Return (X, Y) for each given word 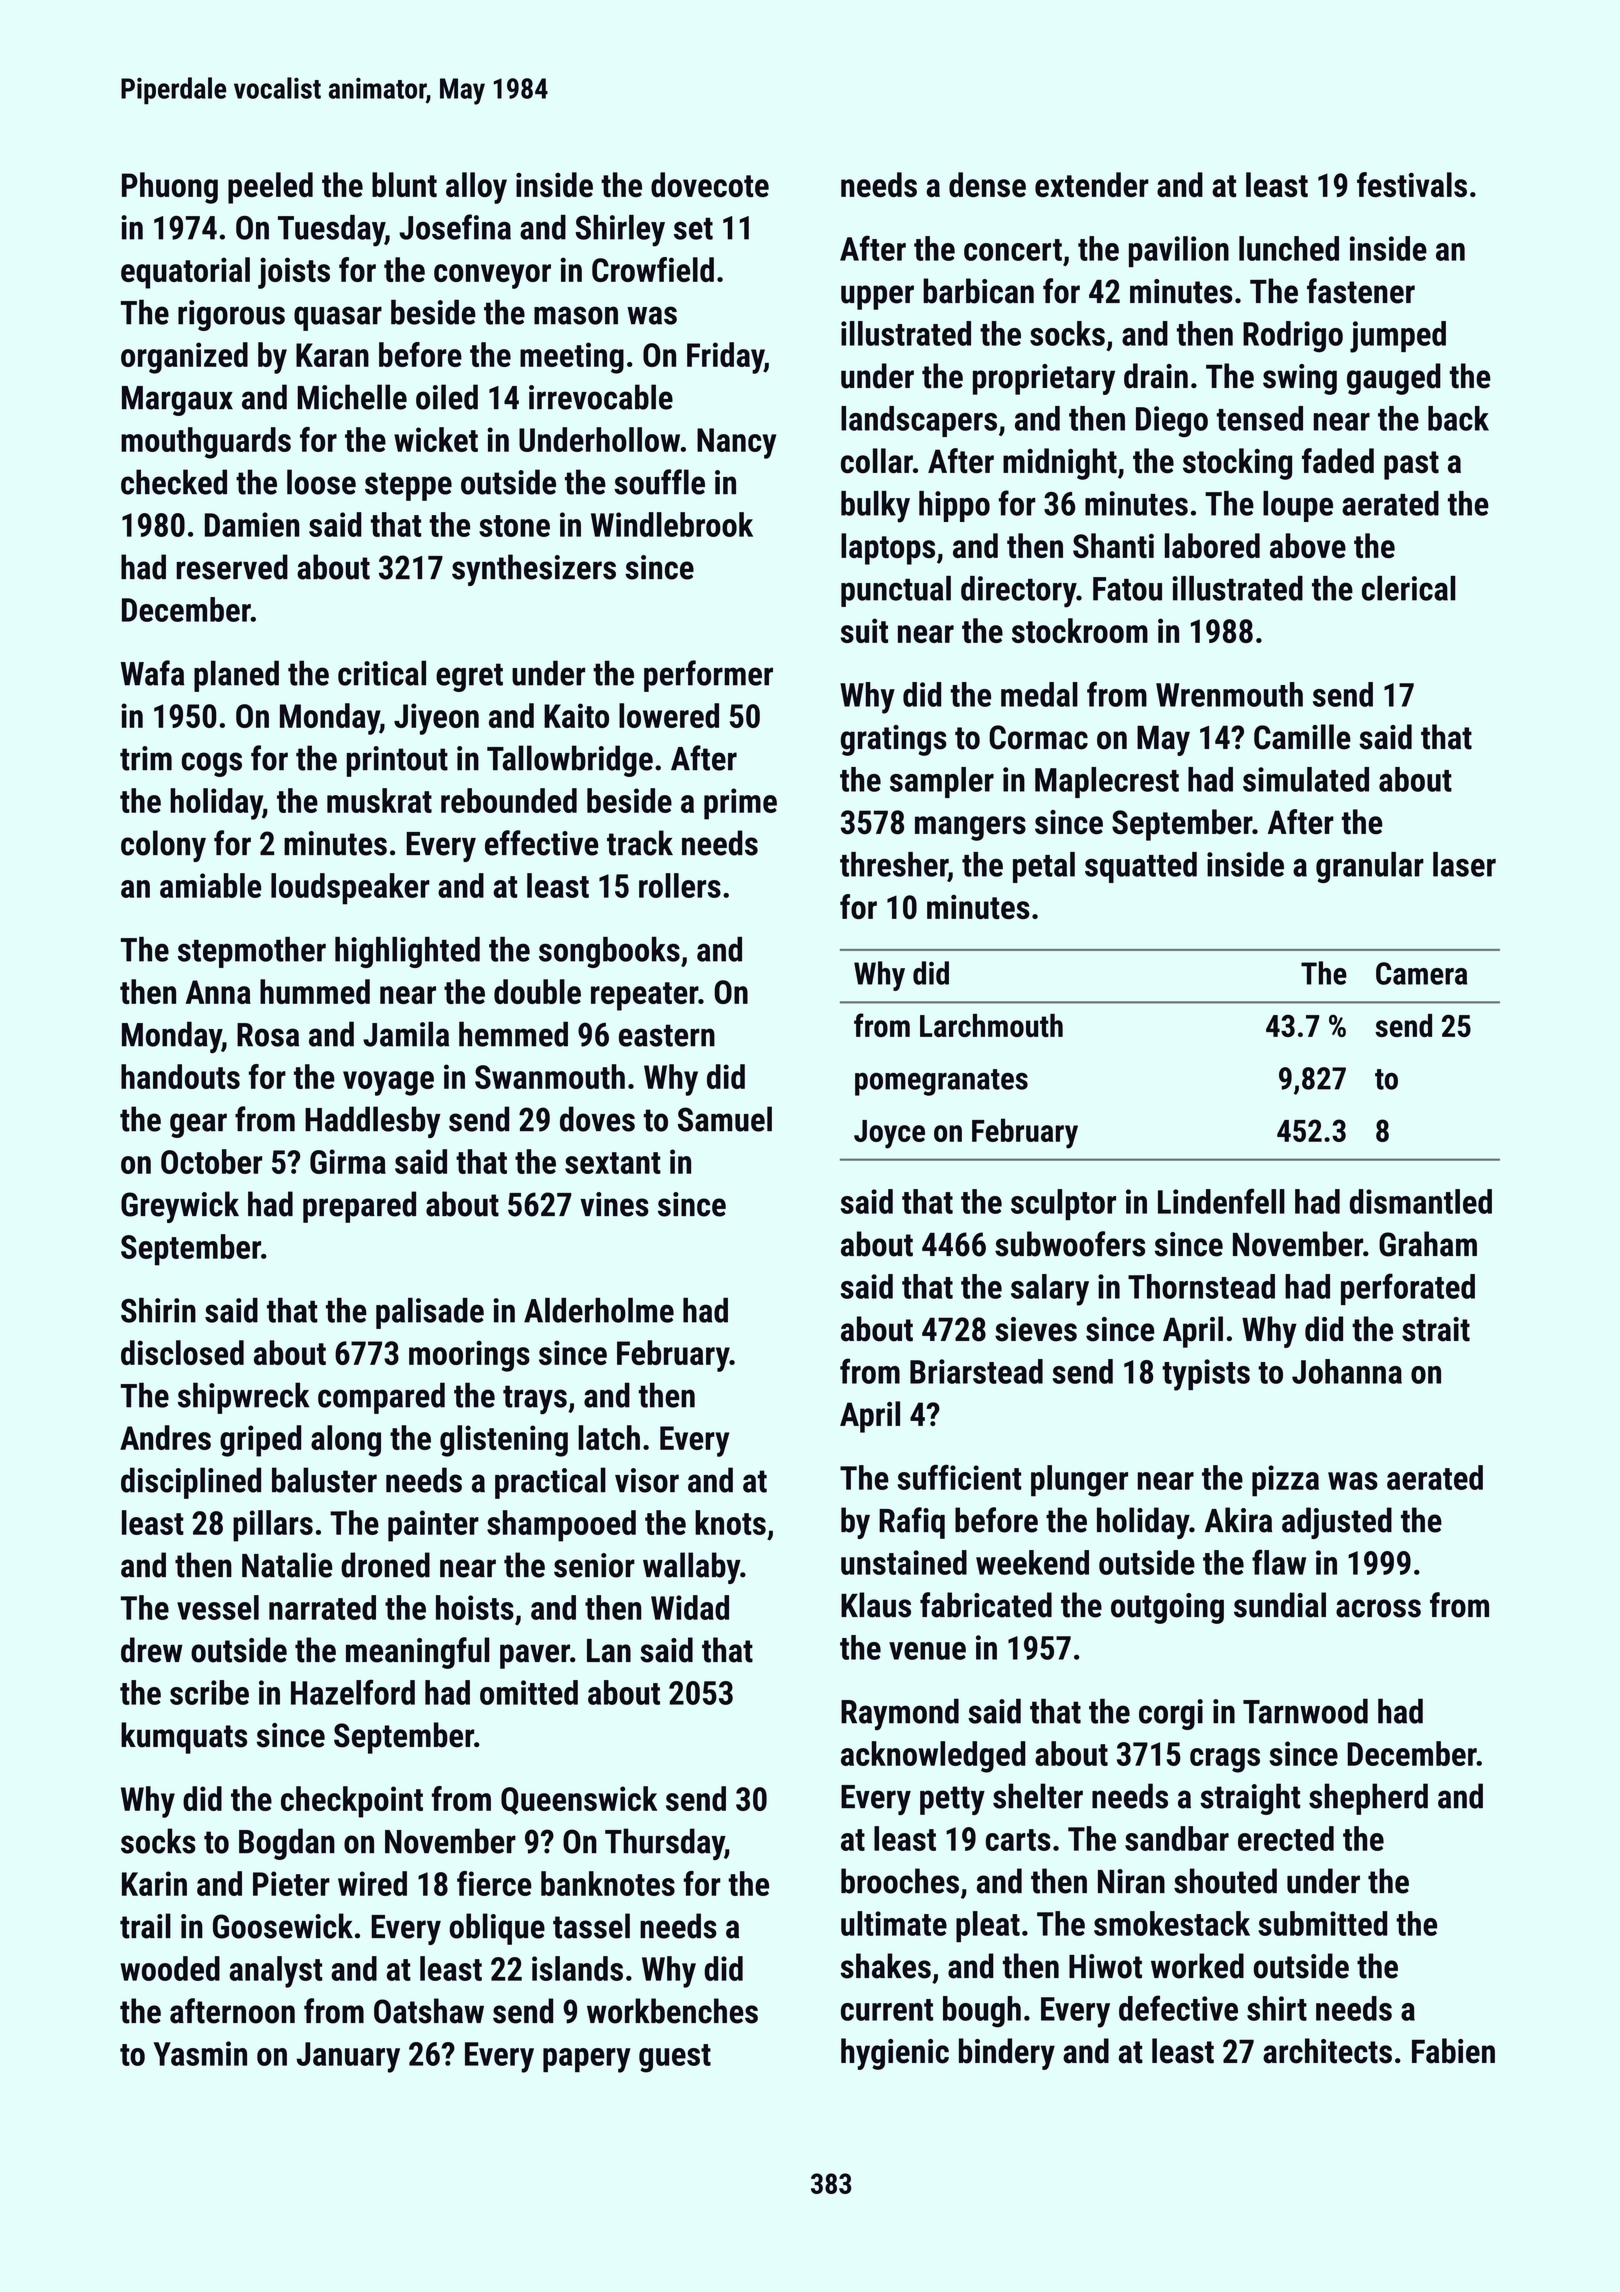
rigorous (231, 315)
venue (927, 1651)
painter (433, 1526)
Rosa (268, 1035)
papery (587, 2060)
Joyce (889, 1134)
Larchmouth (991, 1025)
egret (469, 677)
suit (864, 630)
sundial (1280, 1605)
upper (877, 297)
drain (1156, 376)
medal (1039, 694)
